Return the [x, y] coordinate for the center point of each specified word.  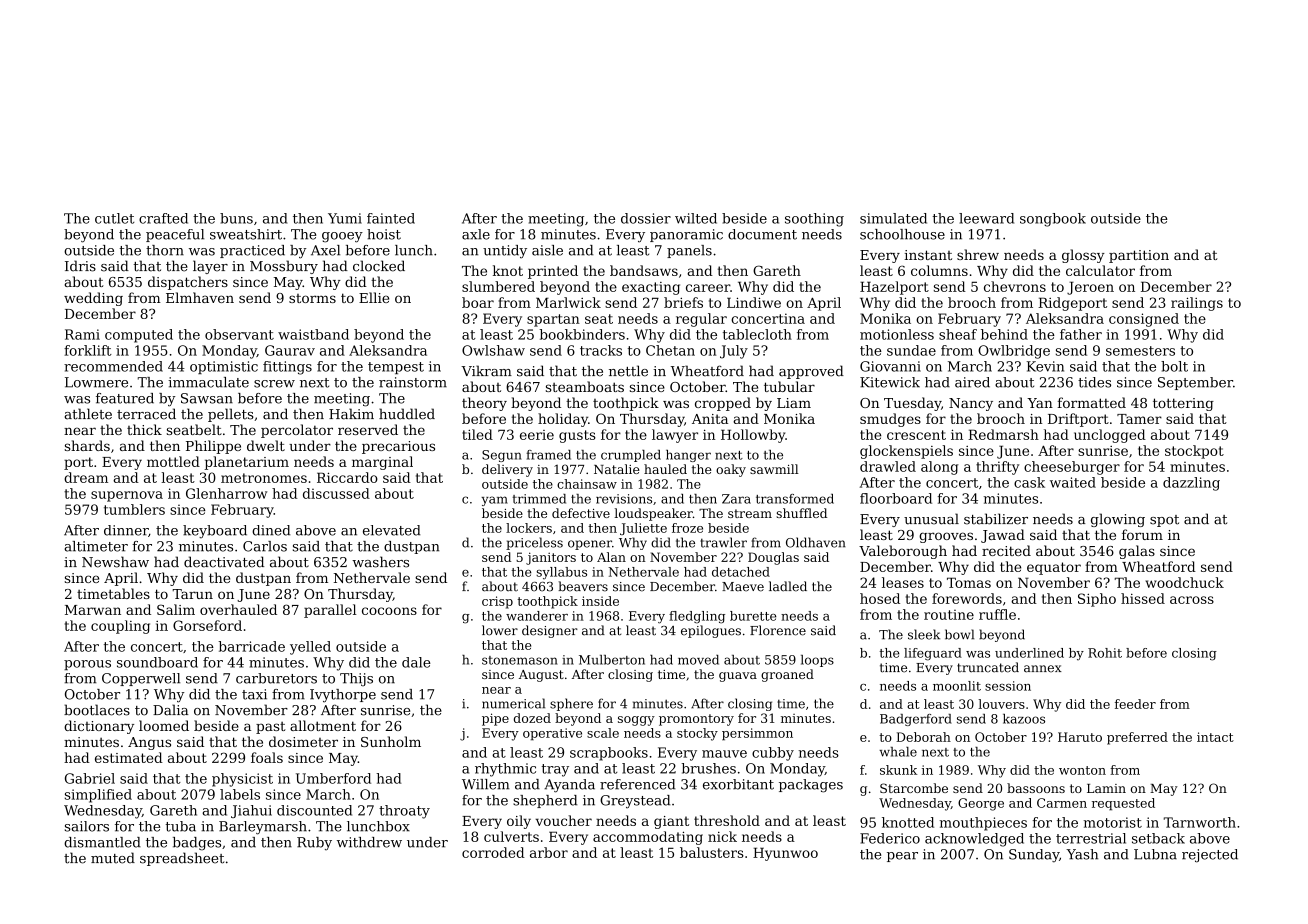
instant [928, 255]
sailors [87, 826]
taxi [254, 694]
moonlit [957, 686]
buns [236, 218]
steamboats [585, 386]
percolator [297, 431]
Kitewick [890, 382]
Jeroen [1090, 288]
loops [817, 661]
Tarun [193, 594]
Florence [778, 630]
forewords [967, 598]
